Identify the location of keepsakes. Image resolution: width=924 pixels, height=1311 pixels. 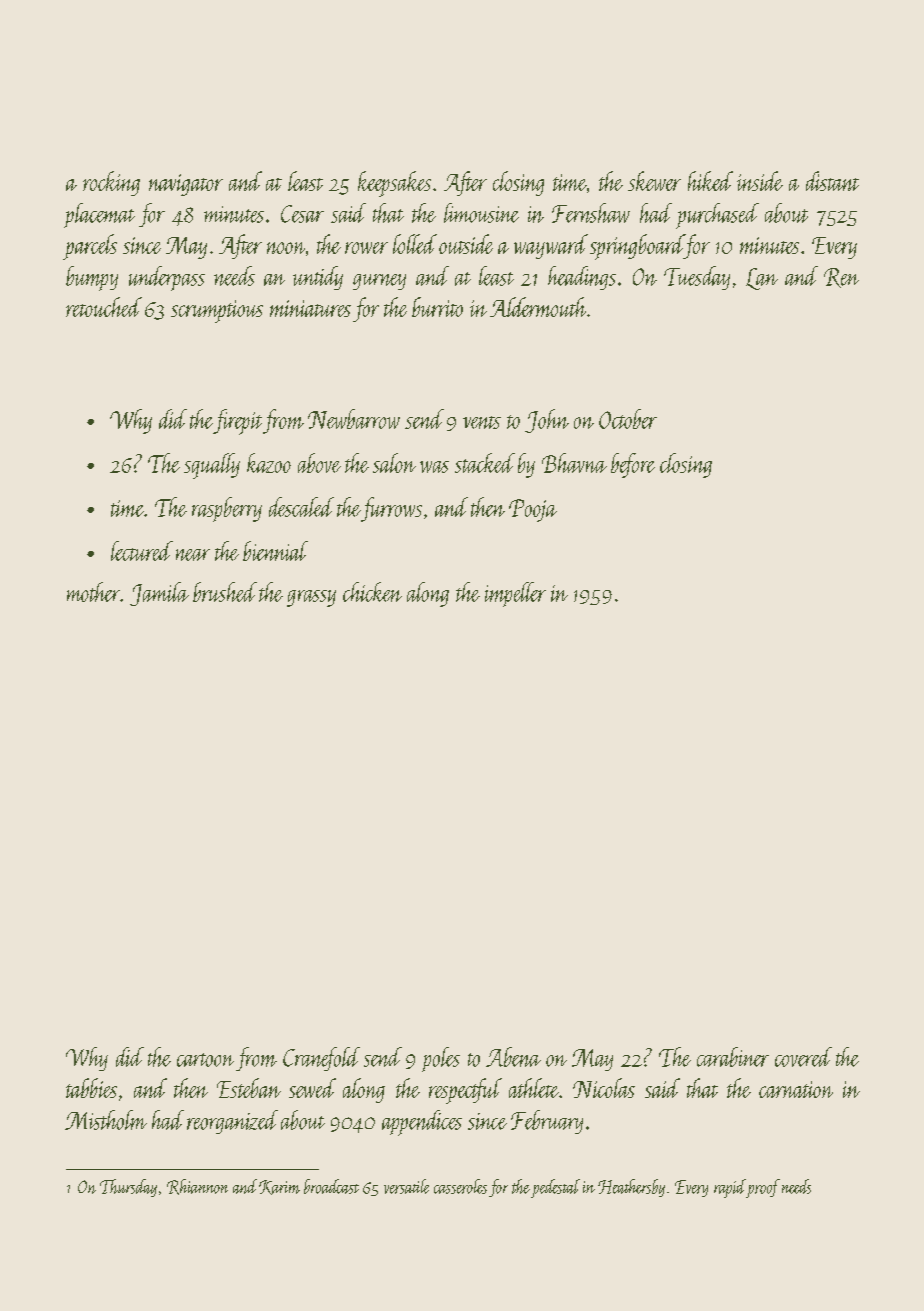
(394, 184).
